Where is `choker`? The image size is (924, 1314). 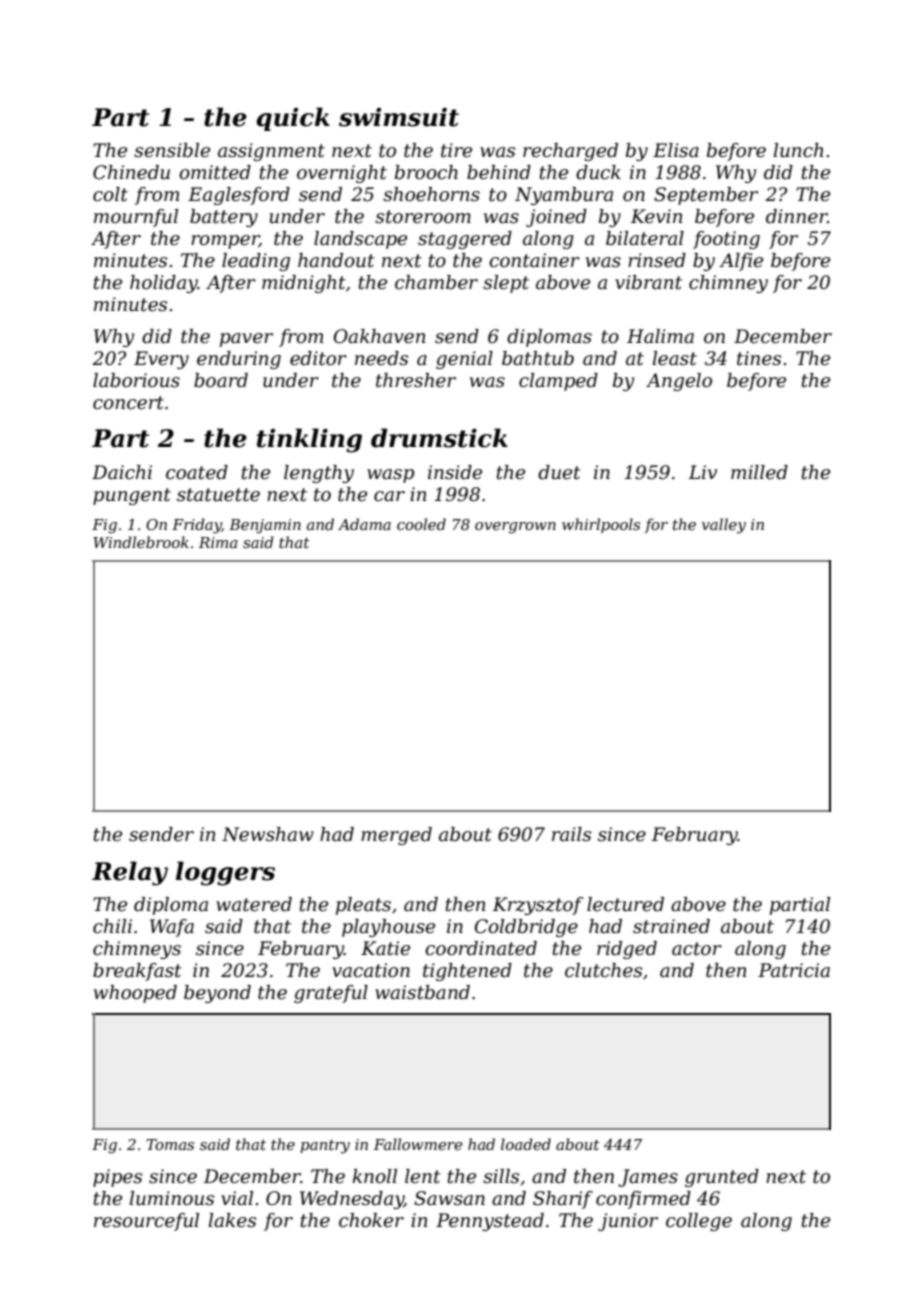 choker is located at coordinates (371, 1220).
